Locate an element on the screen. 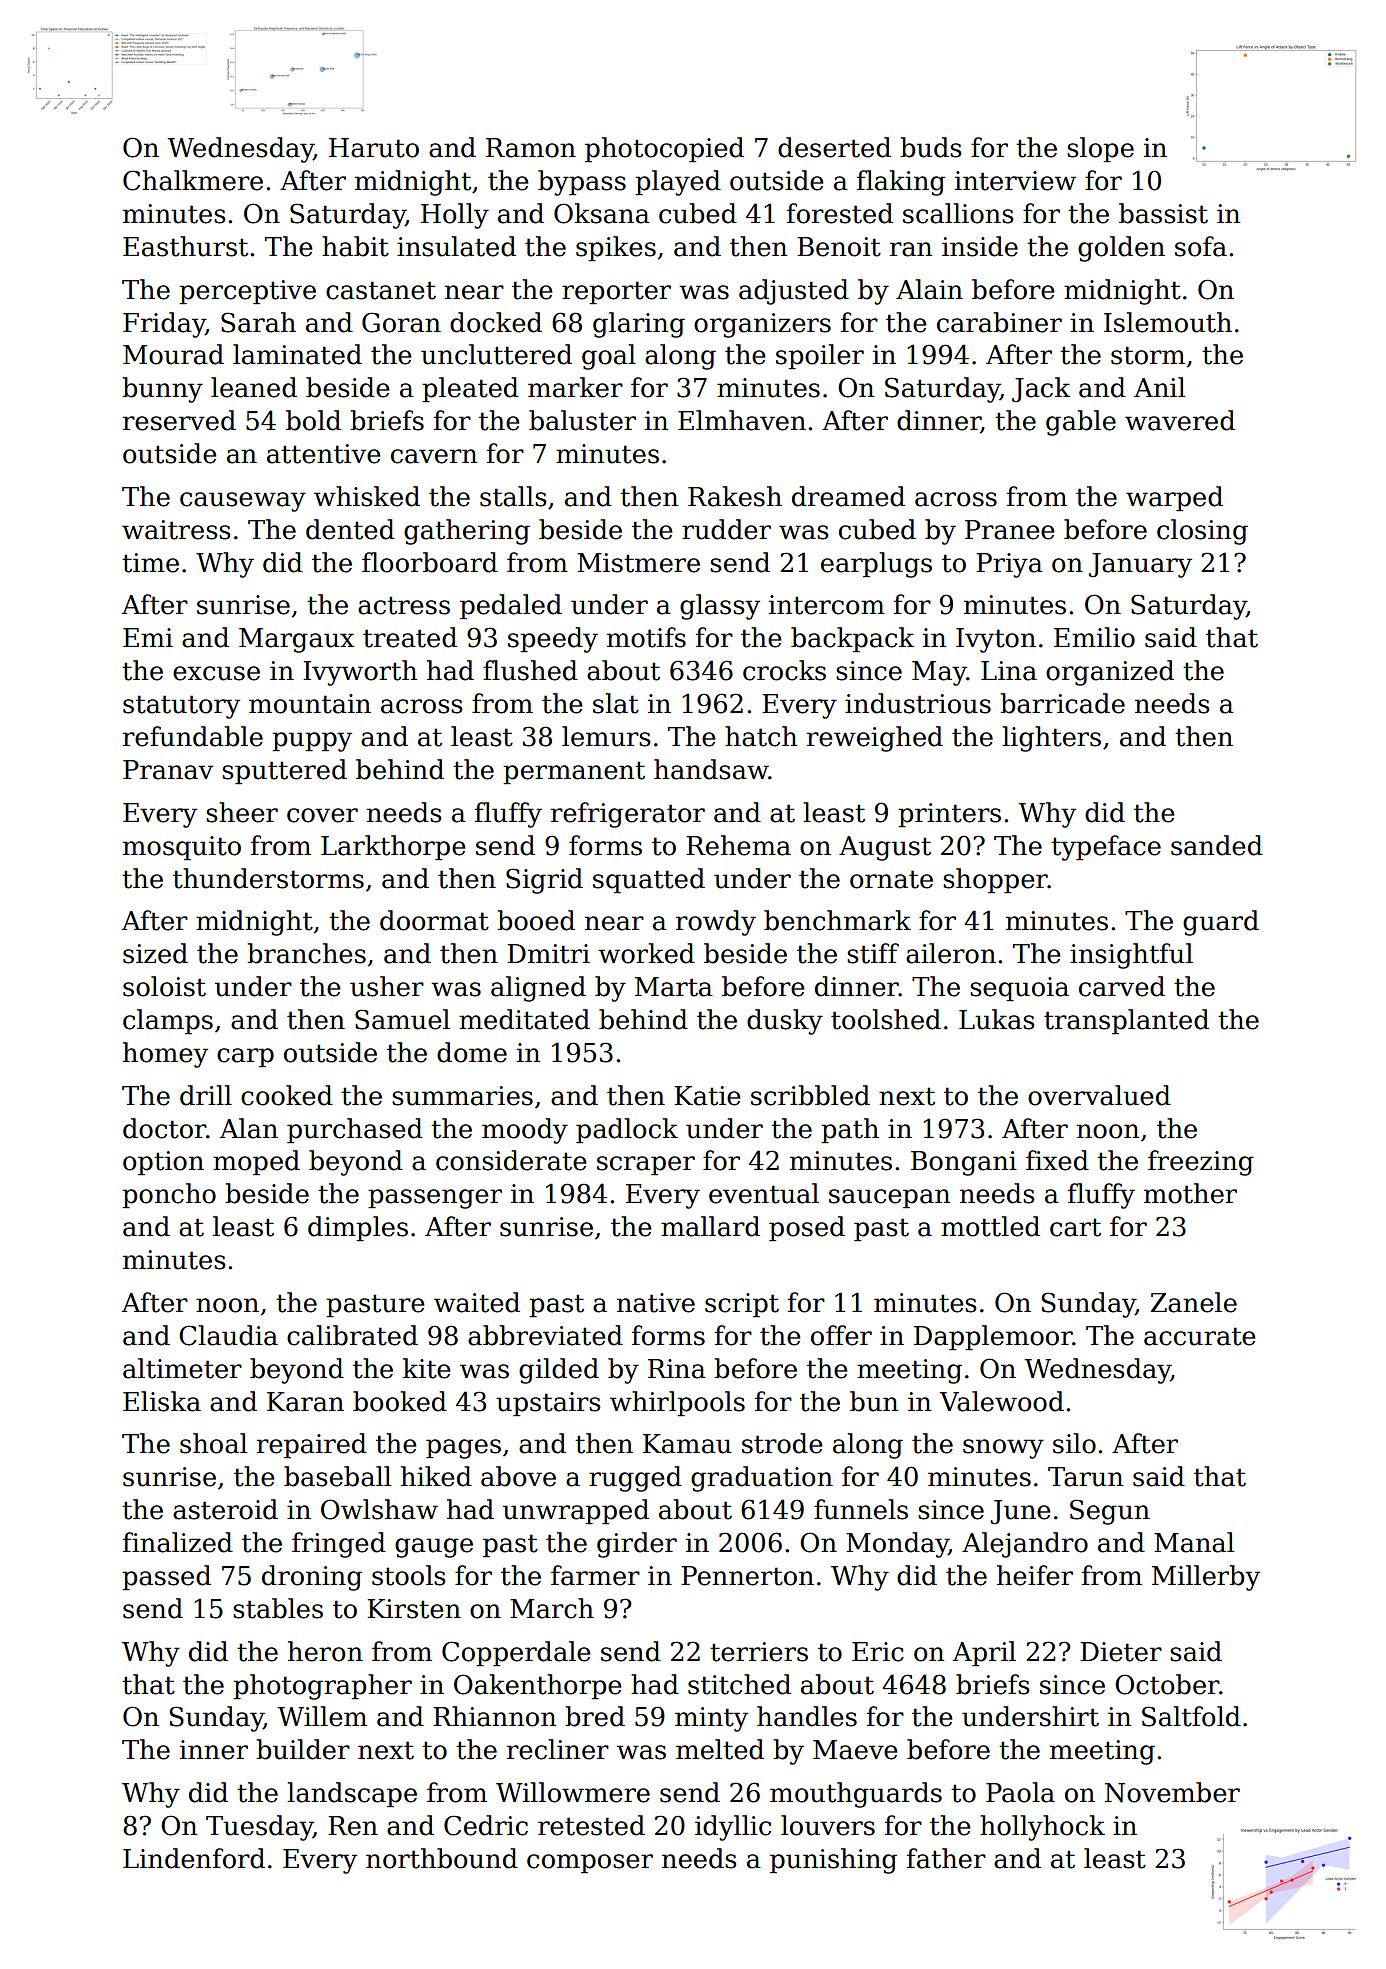 The width and height of the screenshot is (1386, 1969). Mistmere is located at coordinates (638, 563).
